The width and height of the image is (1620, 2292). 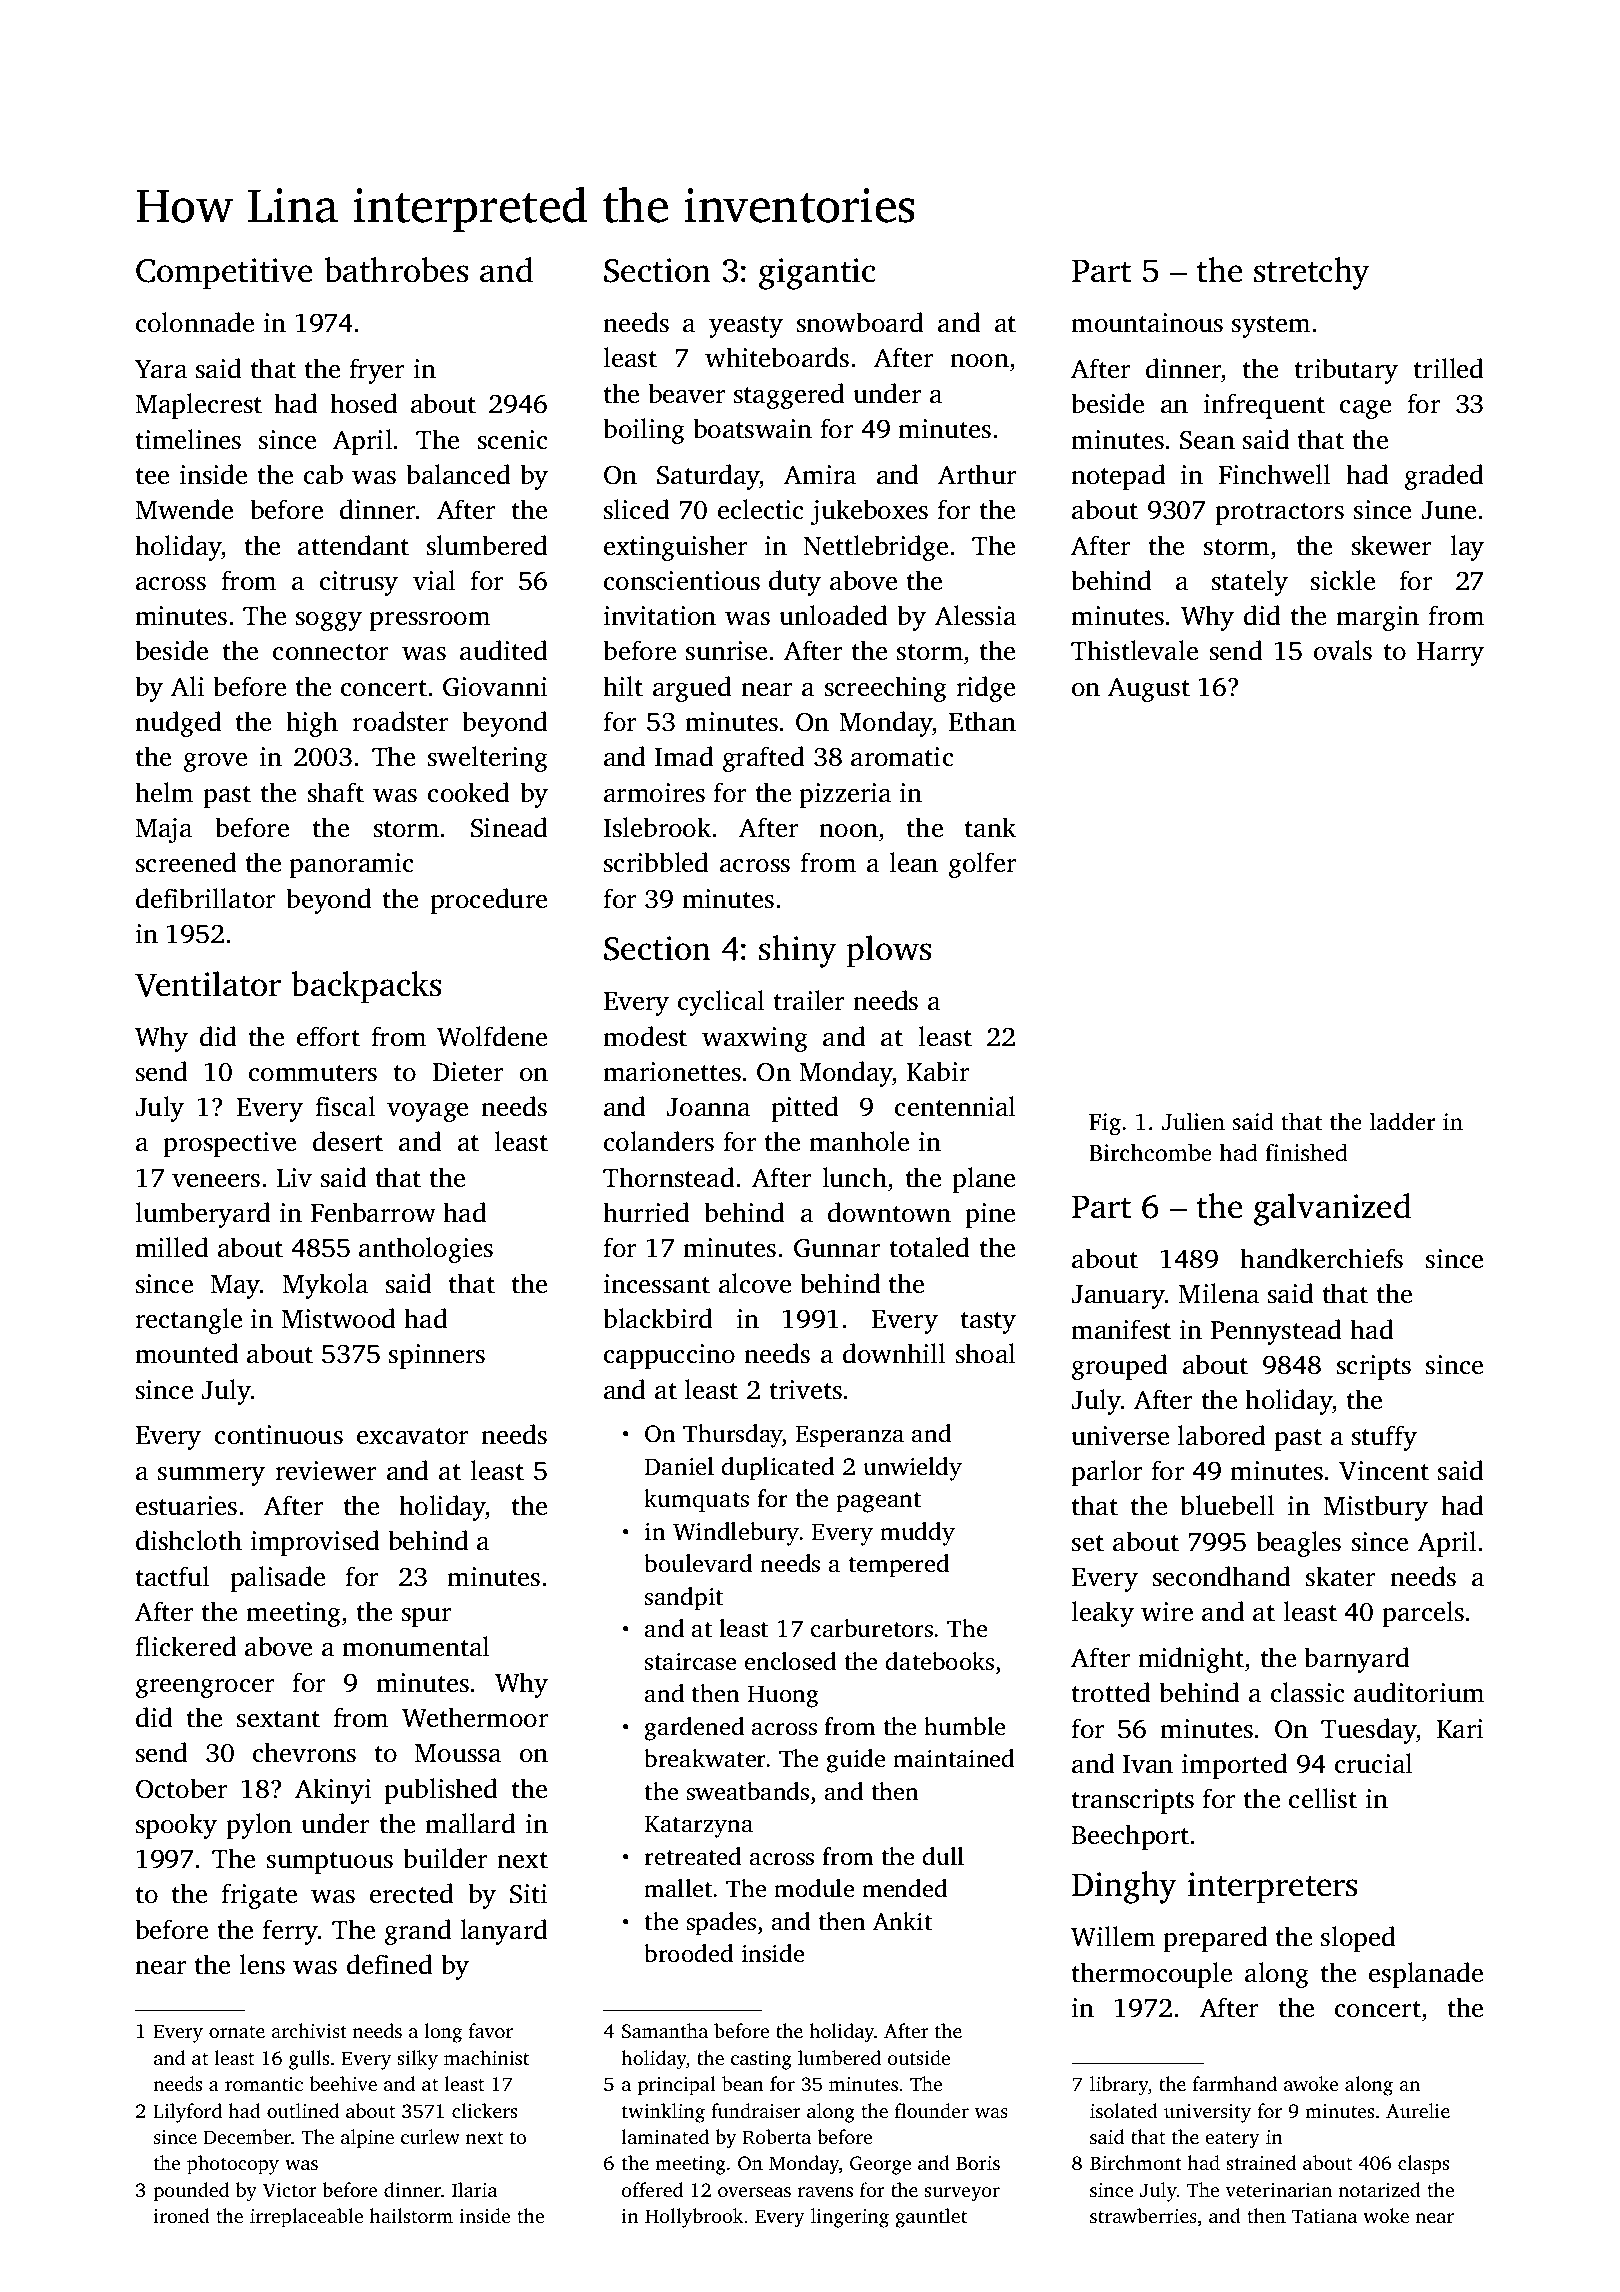 I want to click on continuous, so click(x=279, y=1435).
